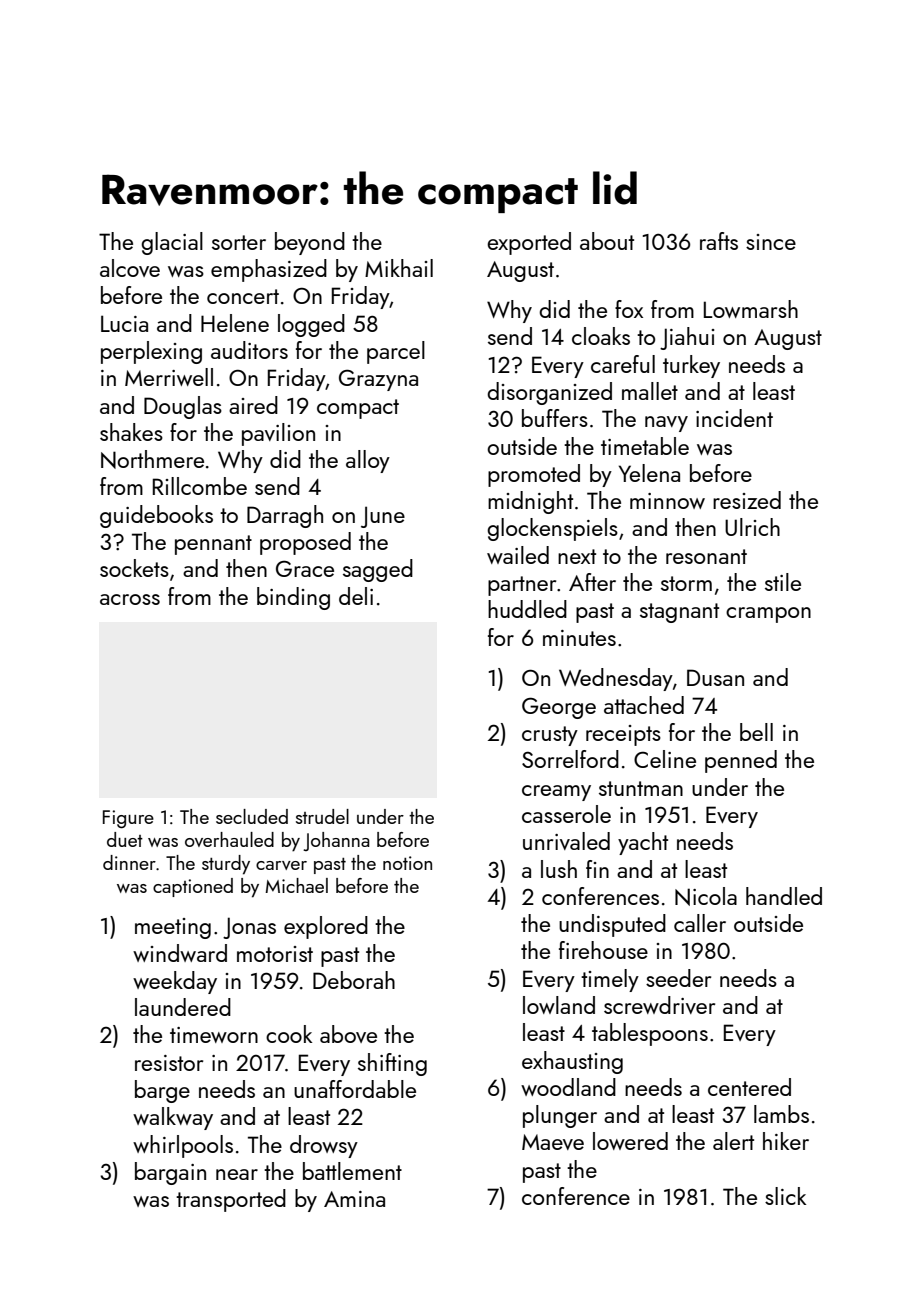  I want to click on whirlpools, so click(183, 1146).
